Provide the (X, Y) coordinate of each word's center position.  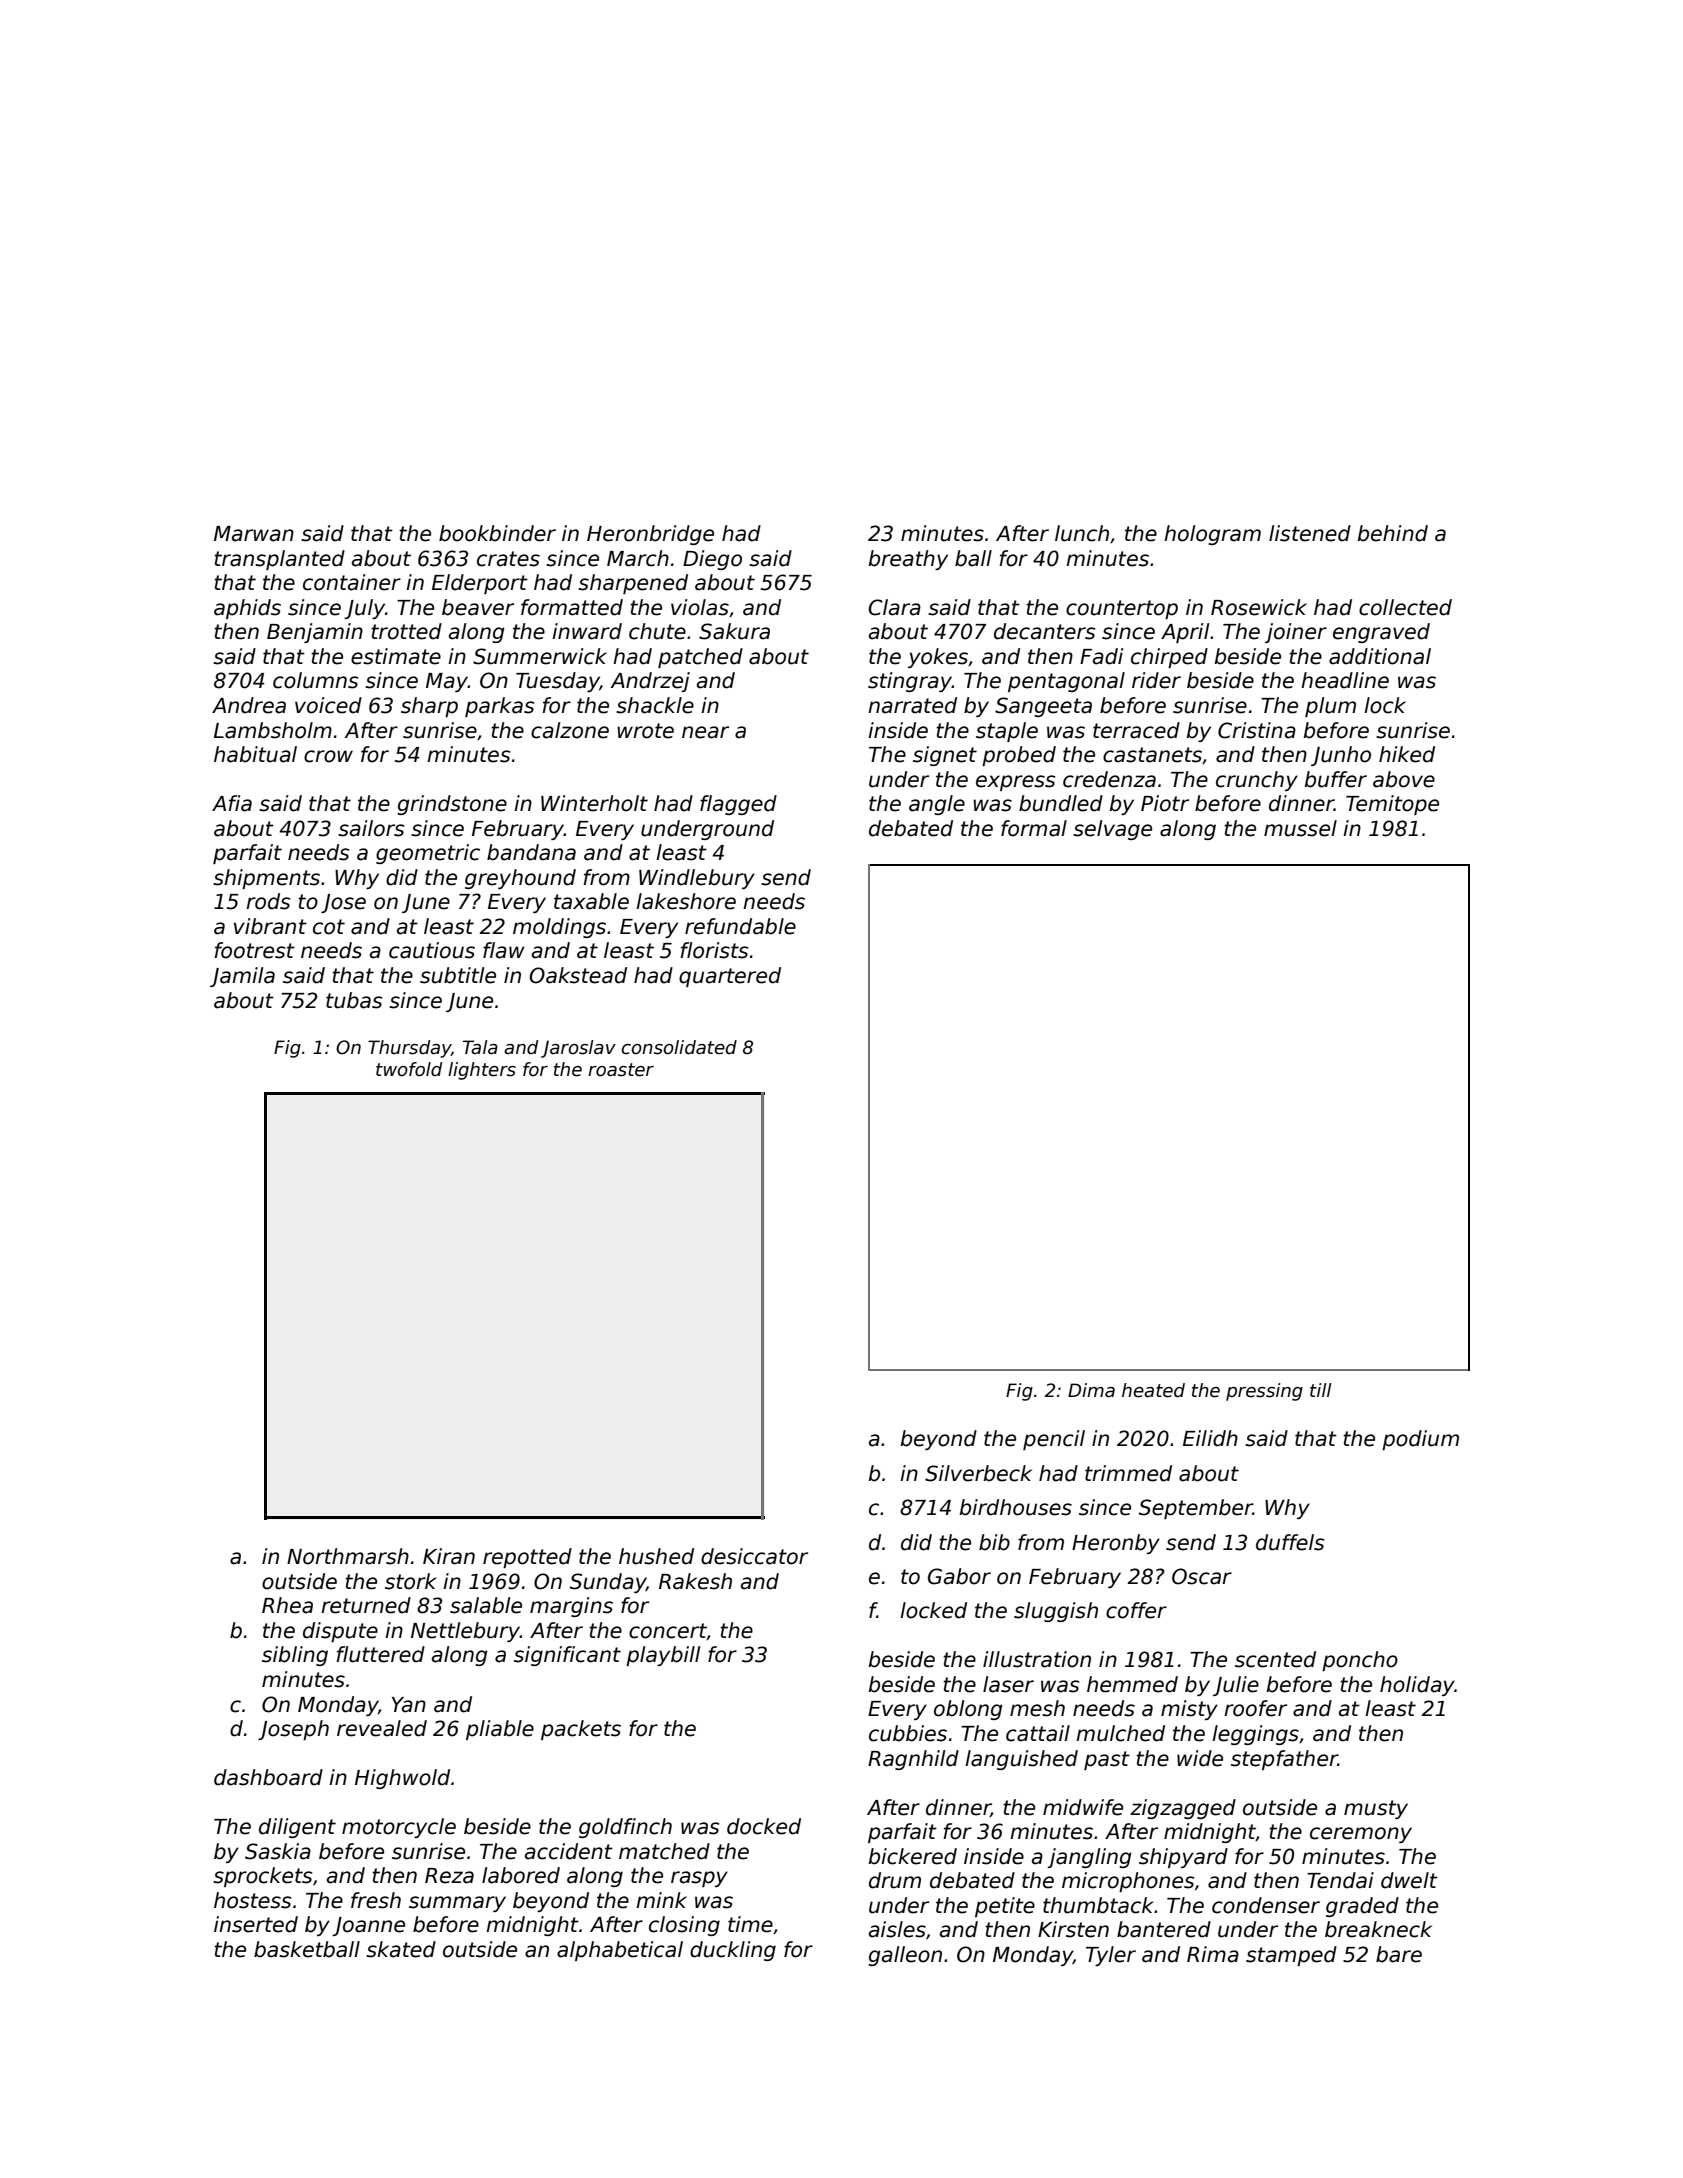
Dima (1091, 1390)
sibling (295, 1656)
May (447, 682)
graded (1362, 1907)
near (705, 732)
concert (668, 1631)
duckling (733, 1951)
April (1185, 633)
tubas (354, 1000)
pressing (1264, 1392)
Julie (1236, 1686)
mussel (1300, 828)
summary (457, 1904)
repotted (527, 1558)
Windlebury (697, 879)
